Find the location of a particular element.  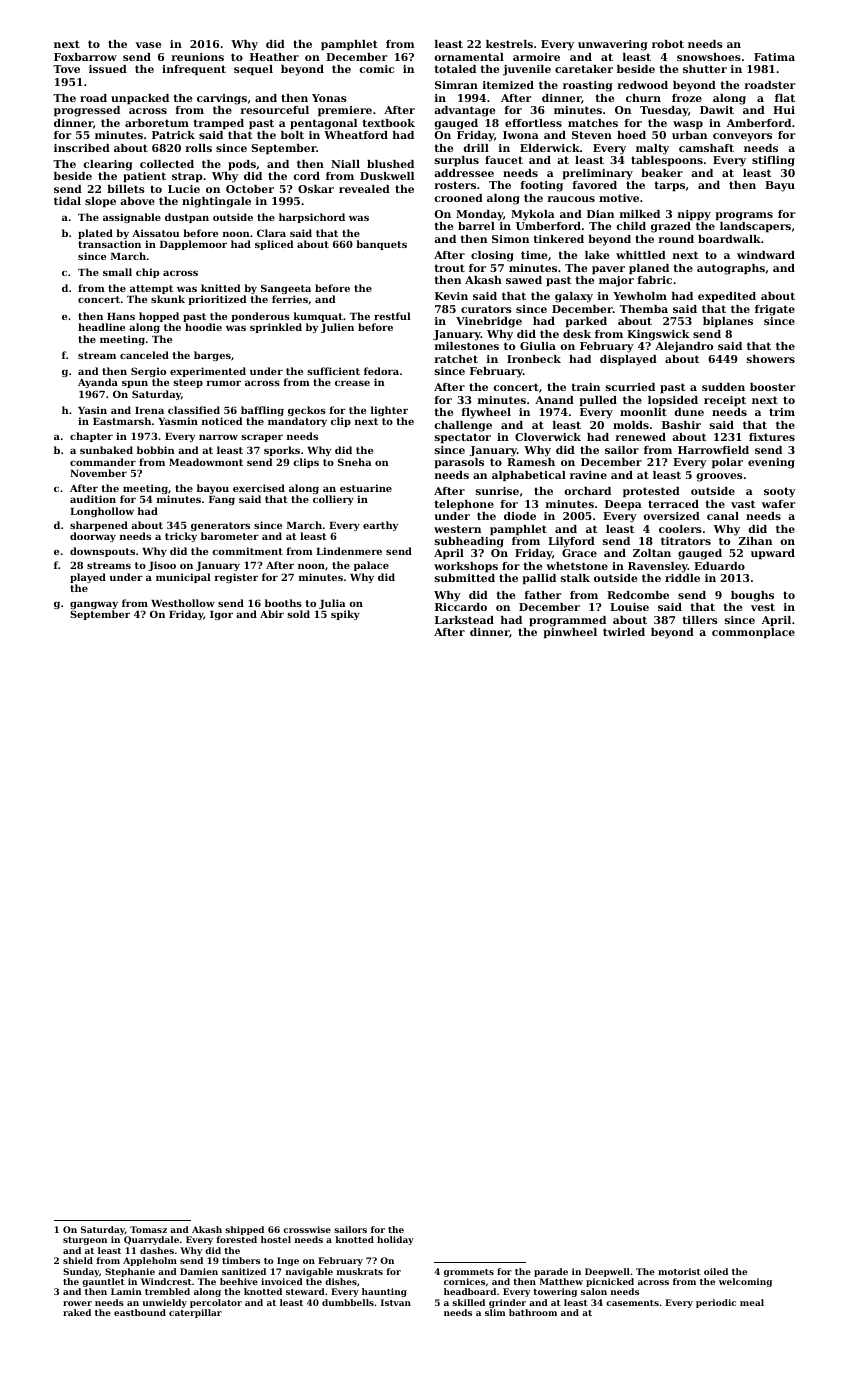

unwavering is located at coordinates (613, 45).
